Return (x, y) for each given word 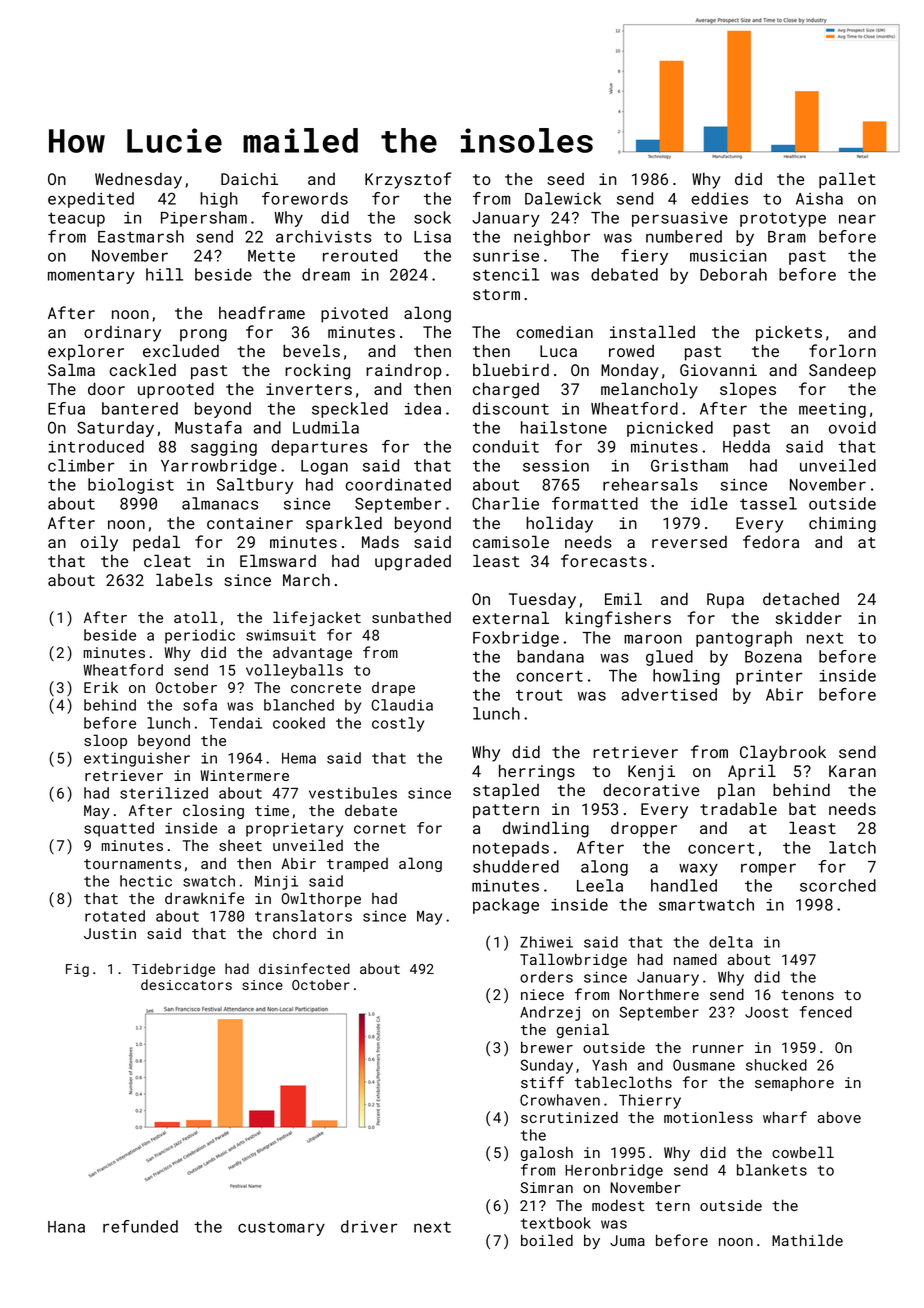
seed (565, 179)
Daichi (249, 178)
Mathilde (807, 1240)
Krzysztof (408, 180)
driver (369, 1226)
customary (281, 1229)
